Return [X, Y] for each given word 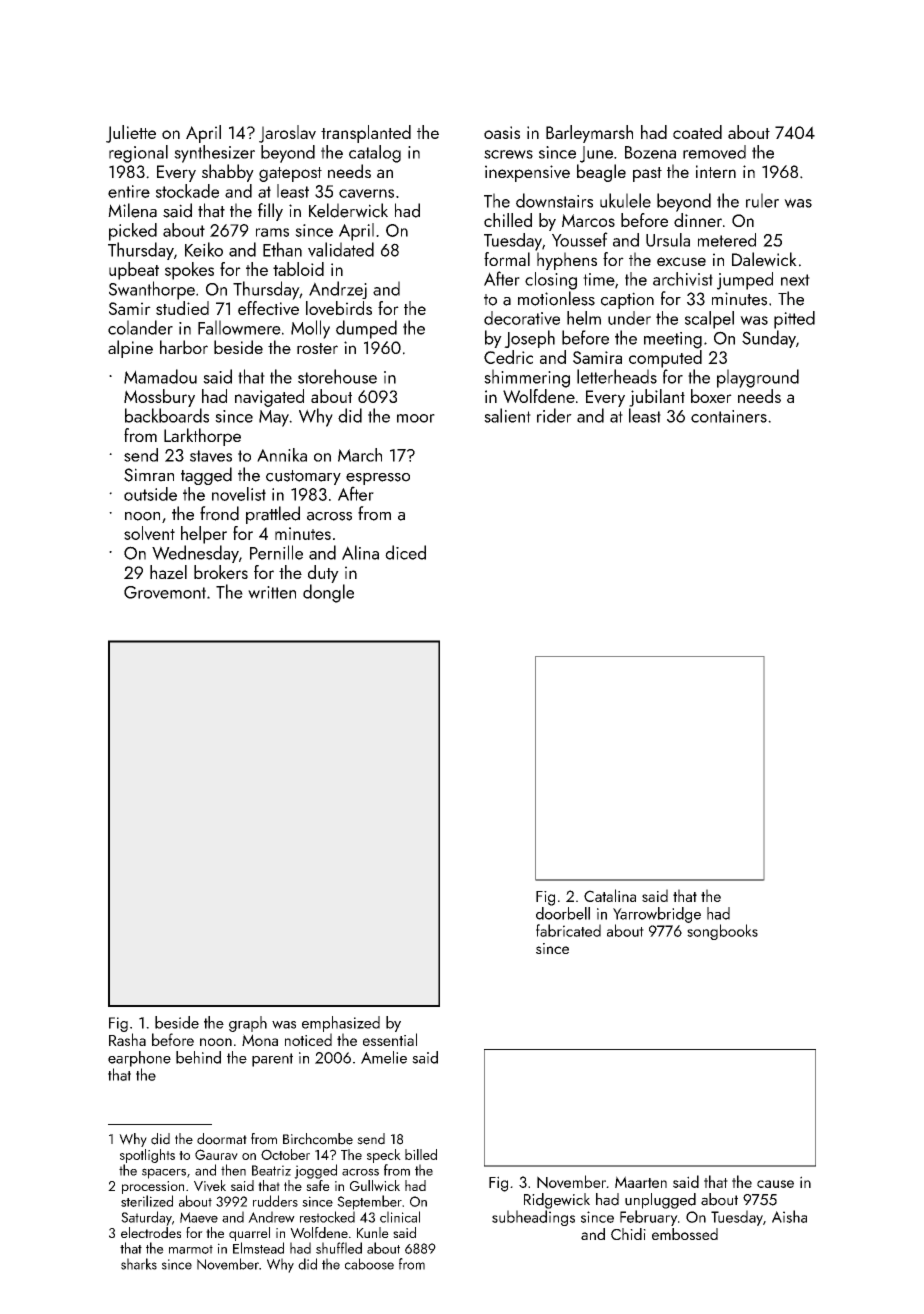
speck [384, 1156]
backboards [167, 415]
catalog [375, 154]
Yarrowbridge [657, 915]
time [599, 279]
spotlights [147, 1156]
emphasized [341, 1024]
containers [729, 416]
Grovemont [165, 592]
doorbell [563, 913]
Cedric [508, 357]
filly [270, 212]
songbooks [722, 932]
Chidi [628, 1234]
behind [198, 1057]
